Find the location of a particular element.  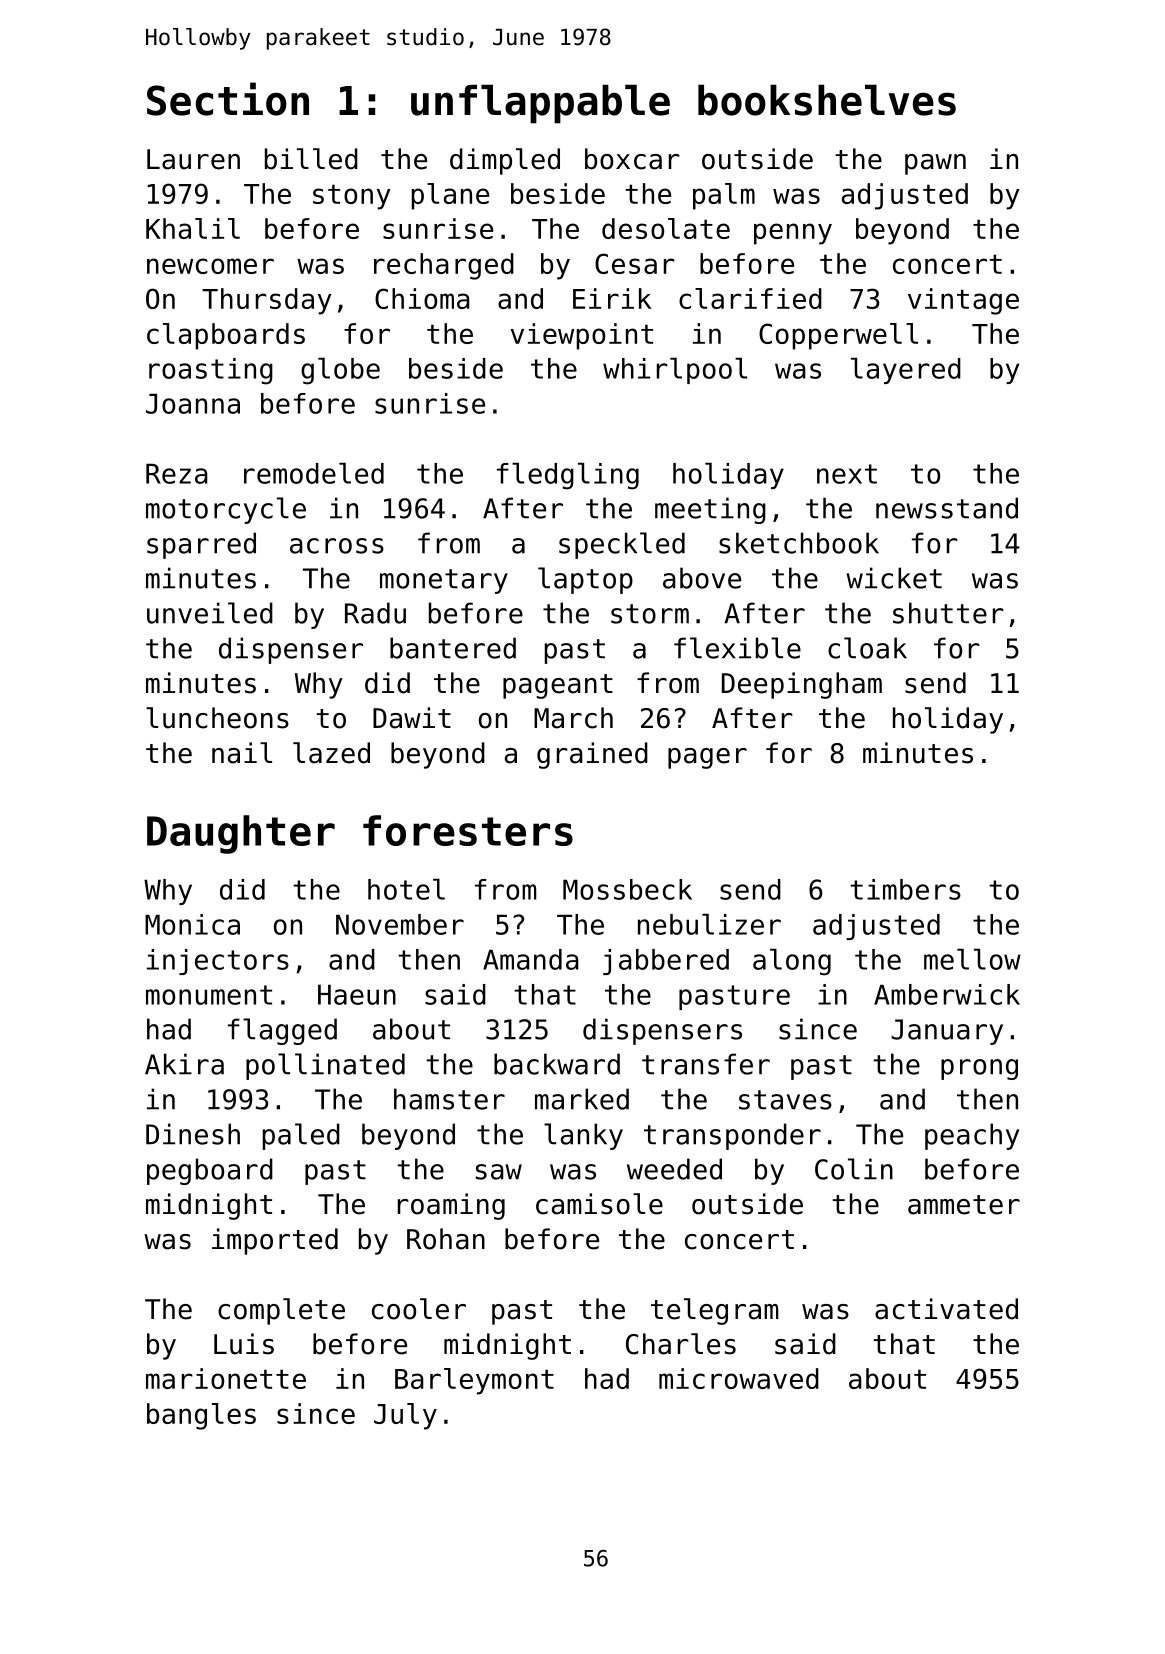

remodeled is located at coordinates (314, 473).
